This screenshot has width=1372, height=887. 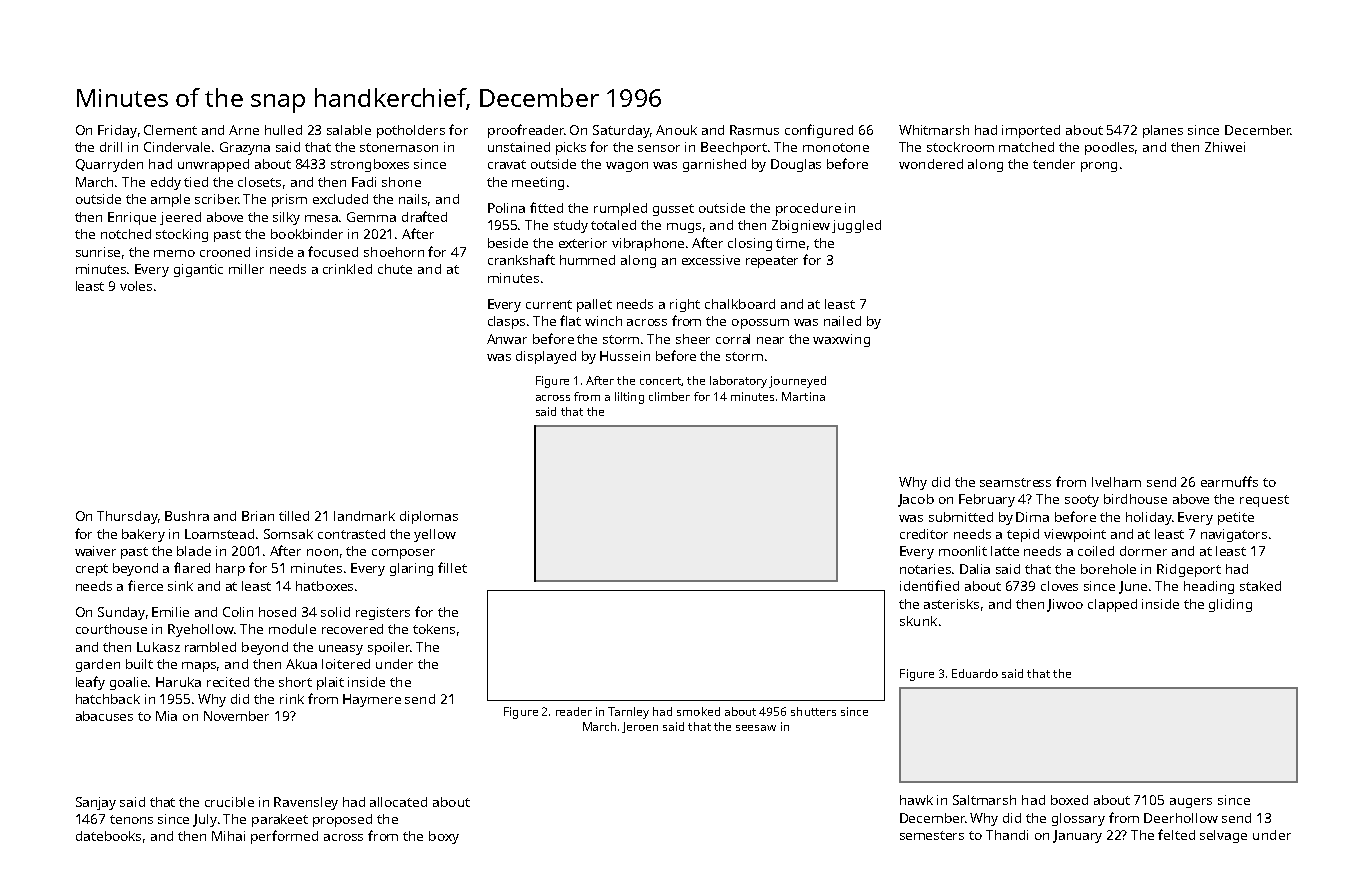 I want to click on fillet, so click(x=452, y=567).
